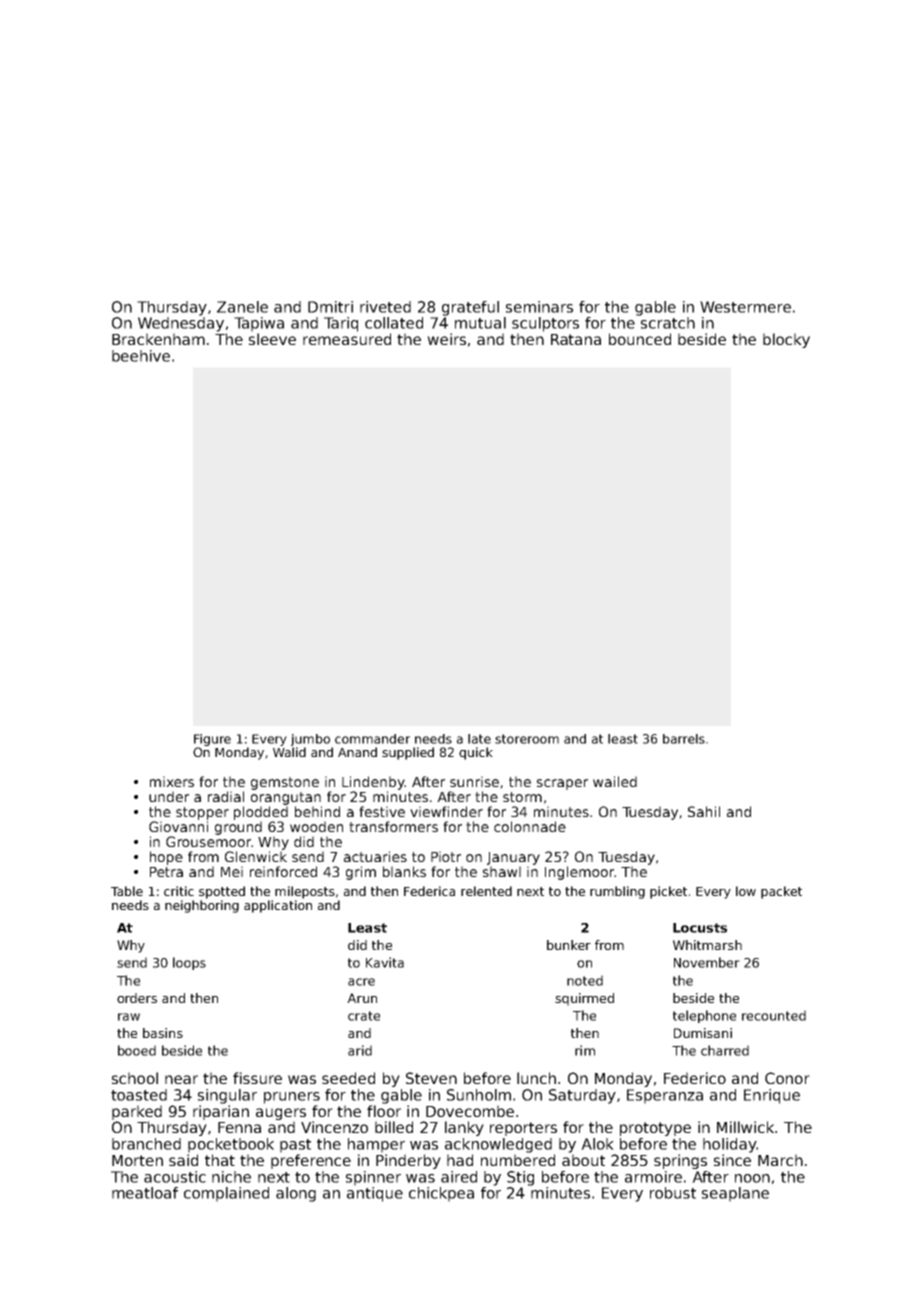  What do you see at coordinates (684, 739) in the screenshot?
I see `barrels` at bounding box center [684, 739].
